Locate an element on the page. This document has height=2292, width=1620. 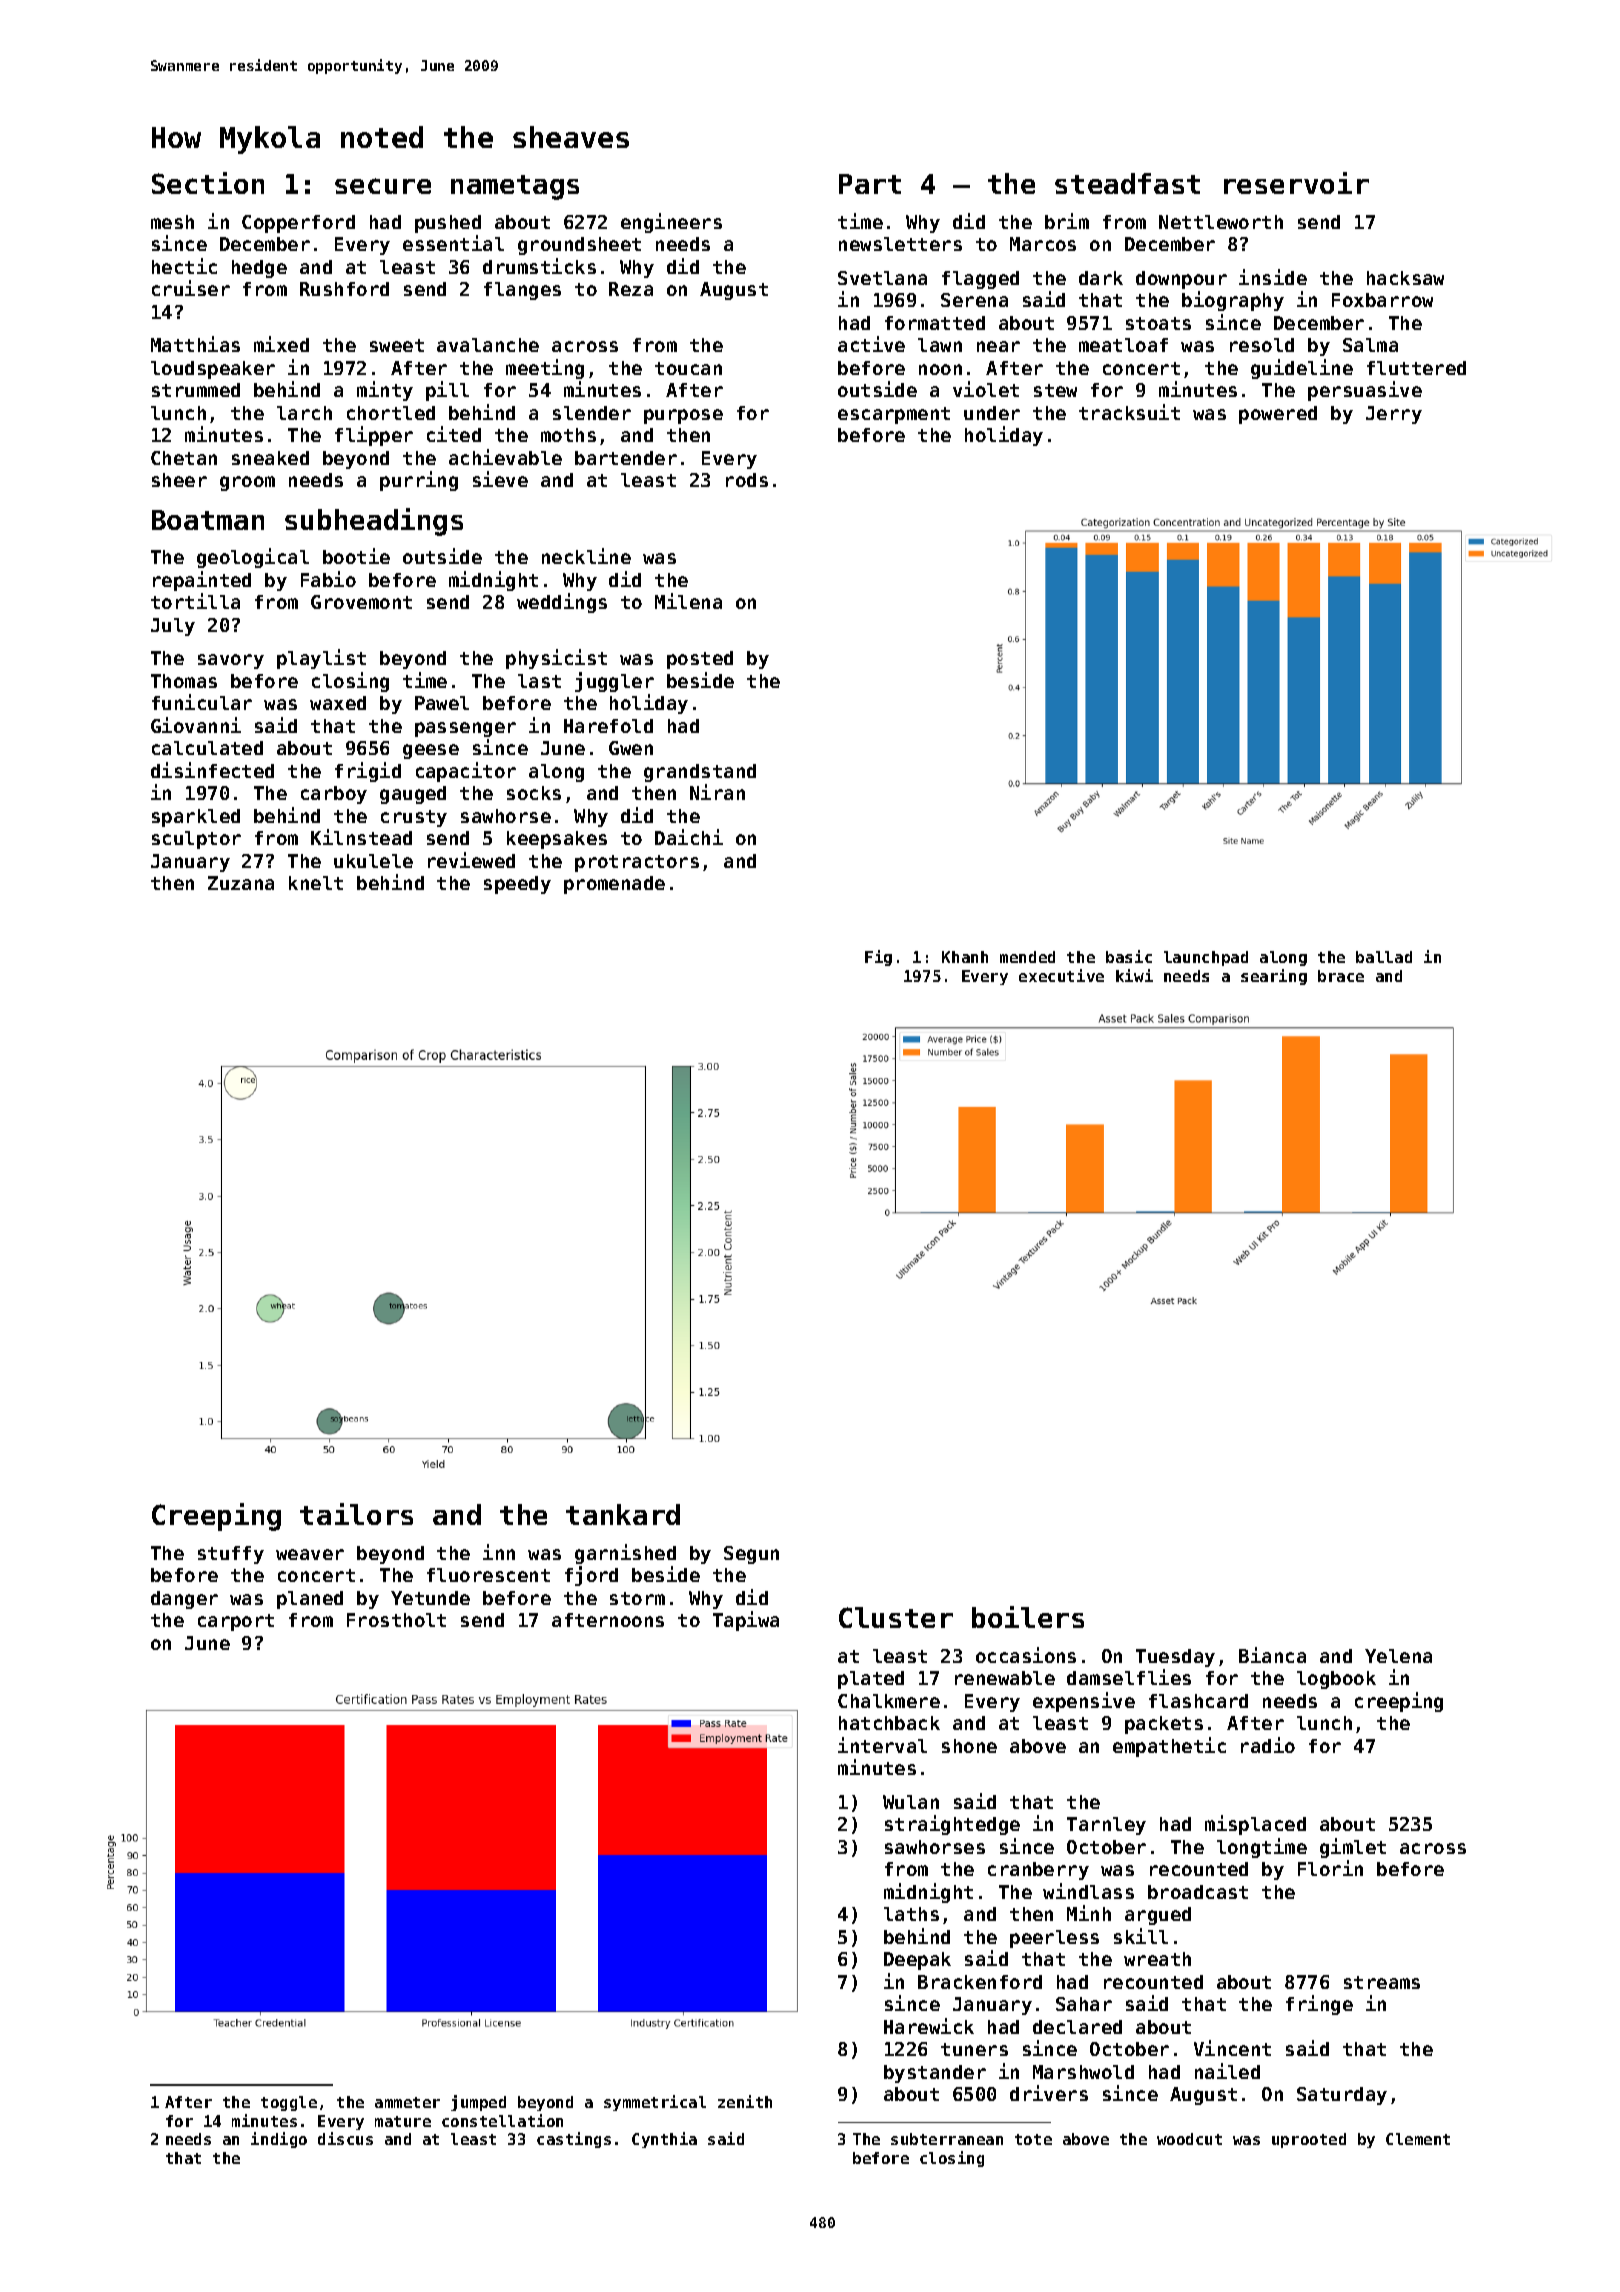
Grovemont is located at coordinates (361, 602).
